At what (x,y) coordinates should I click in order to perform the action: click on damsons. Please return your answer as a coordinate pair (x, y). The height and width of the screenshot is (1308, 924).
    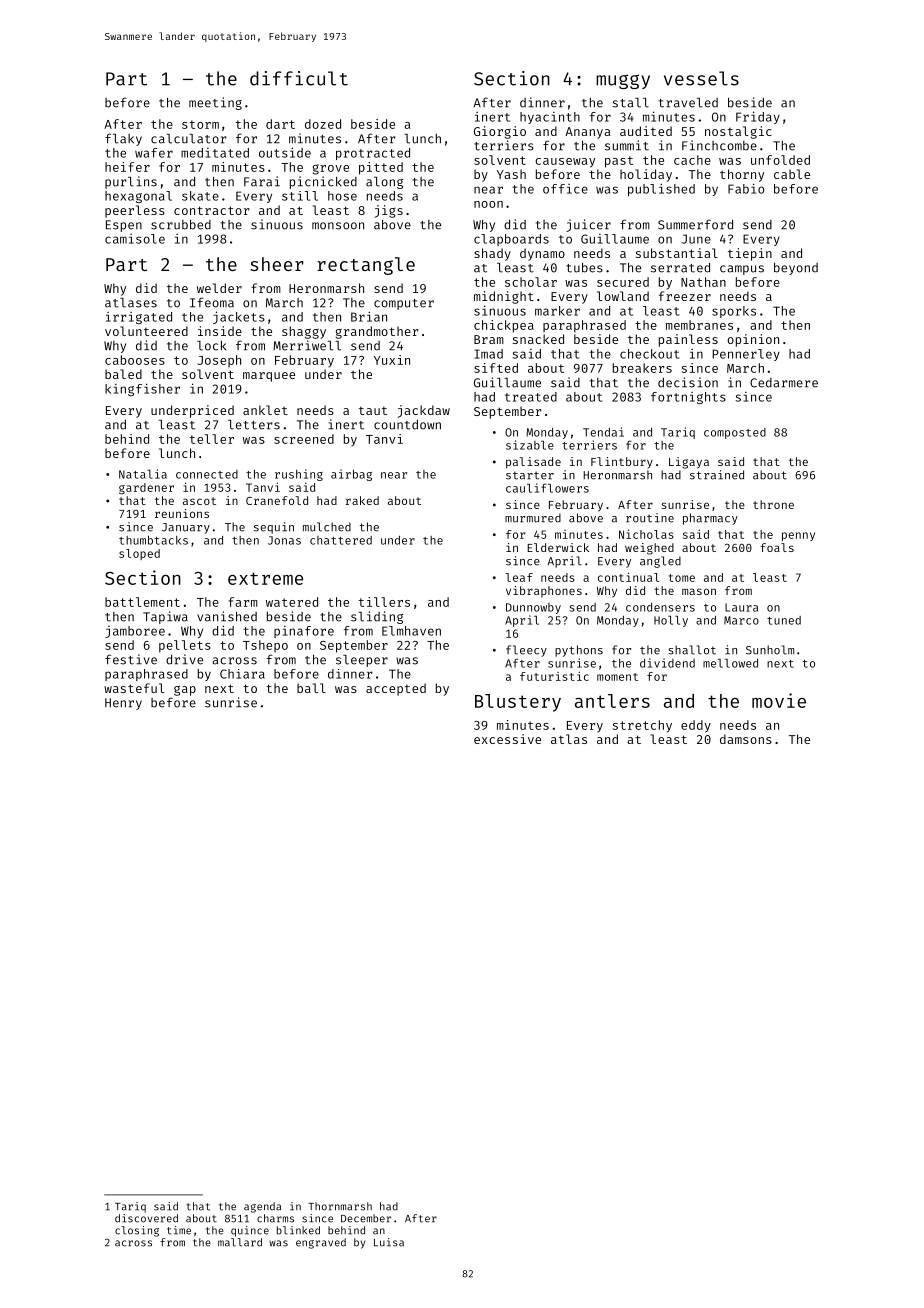
    Looking at the image, I should click on (746, 739).
